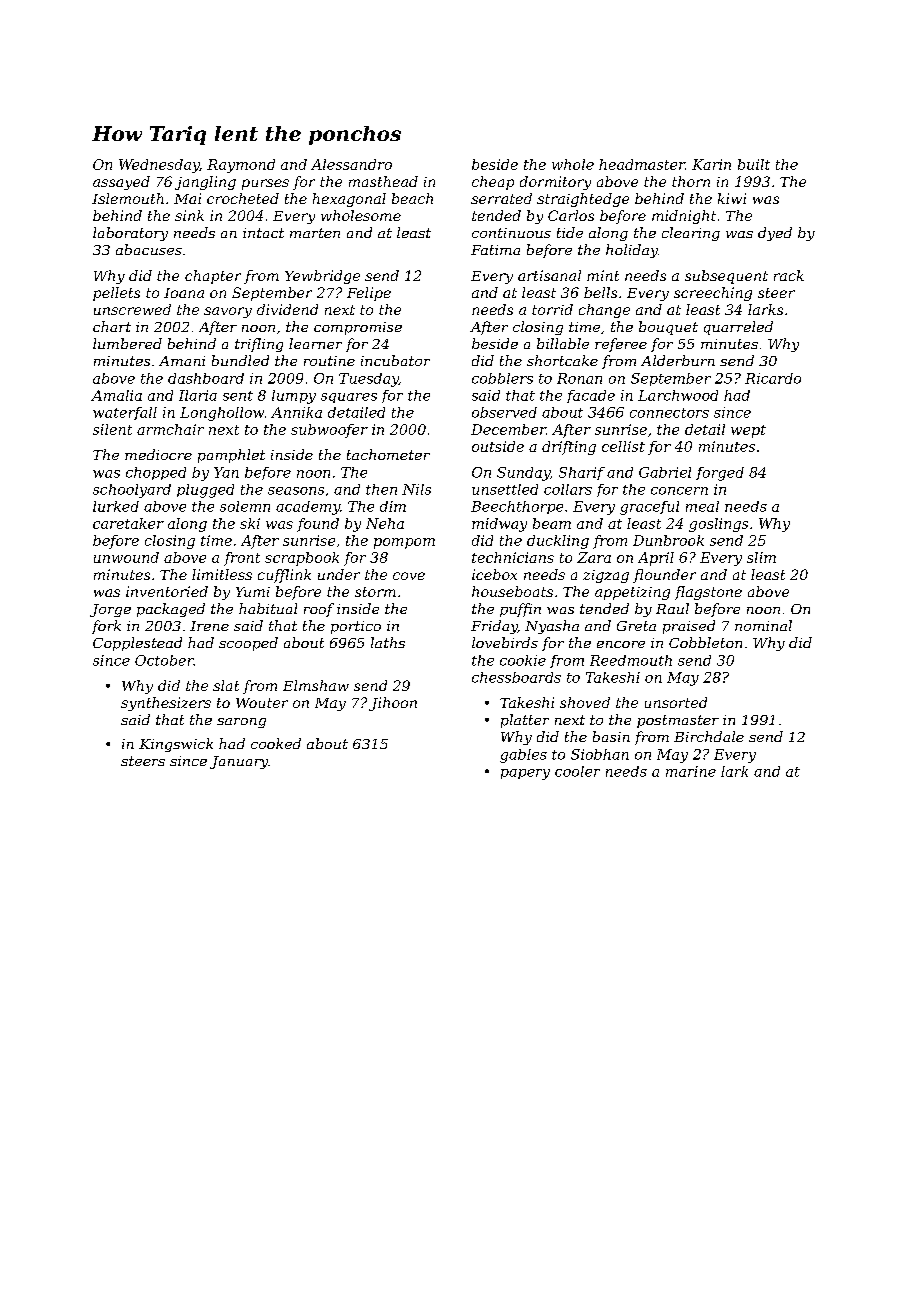 Image resolution: width=908 pixels, height=1316 pixels. Describe the element at coordinates (709, 736) in the screenshot. I see `Birchdale` at that location.
